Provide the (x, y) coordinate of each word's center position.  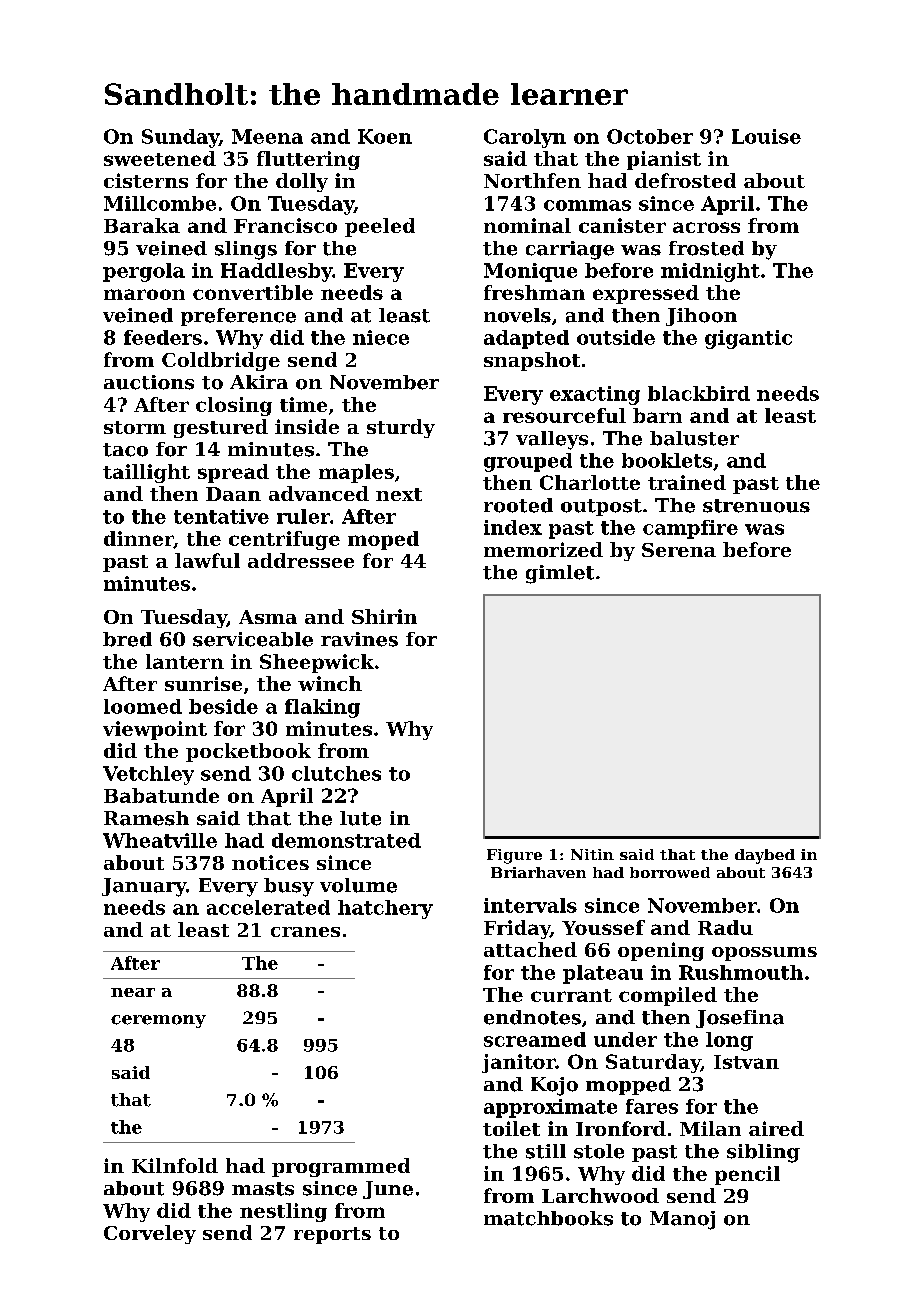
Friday (517, 929)
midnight (710, 272)
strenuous (756, 506)
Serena (679, 550)
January (144, 887)
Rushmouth (741, 972)
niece (381, 337)
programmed (341, 1167)
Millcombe (160, 203)
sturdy (401, 428)
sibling (763, 1153)
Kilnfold (175, 1165)
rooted (518, 505)
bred (127, 639)
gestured (221, 428)
